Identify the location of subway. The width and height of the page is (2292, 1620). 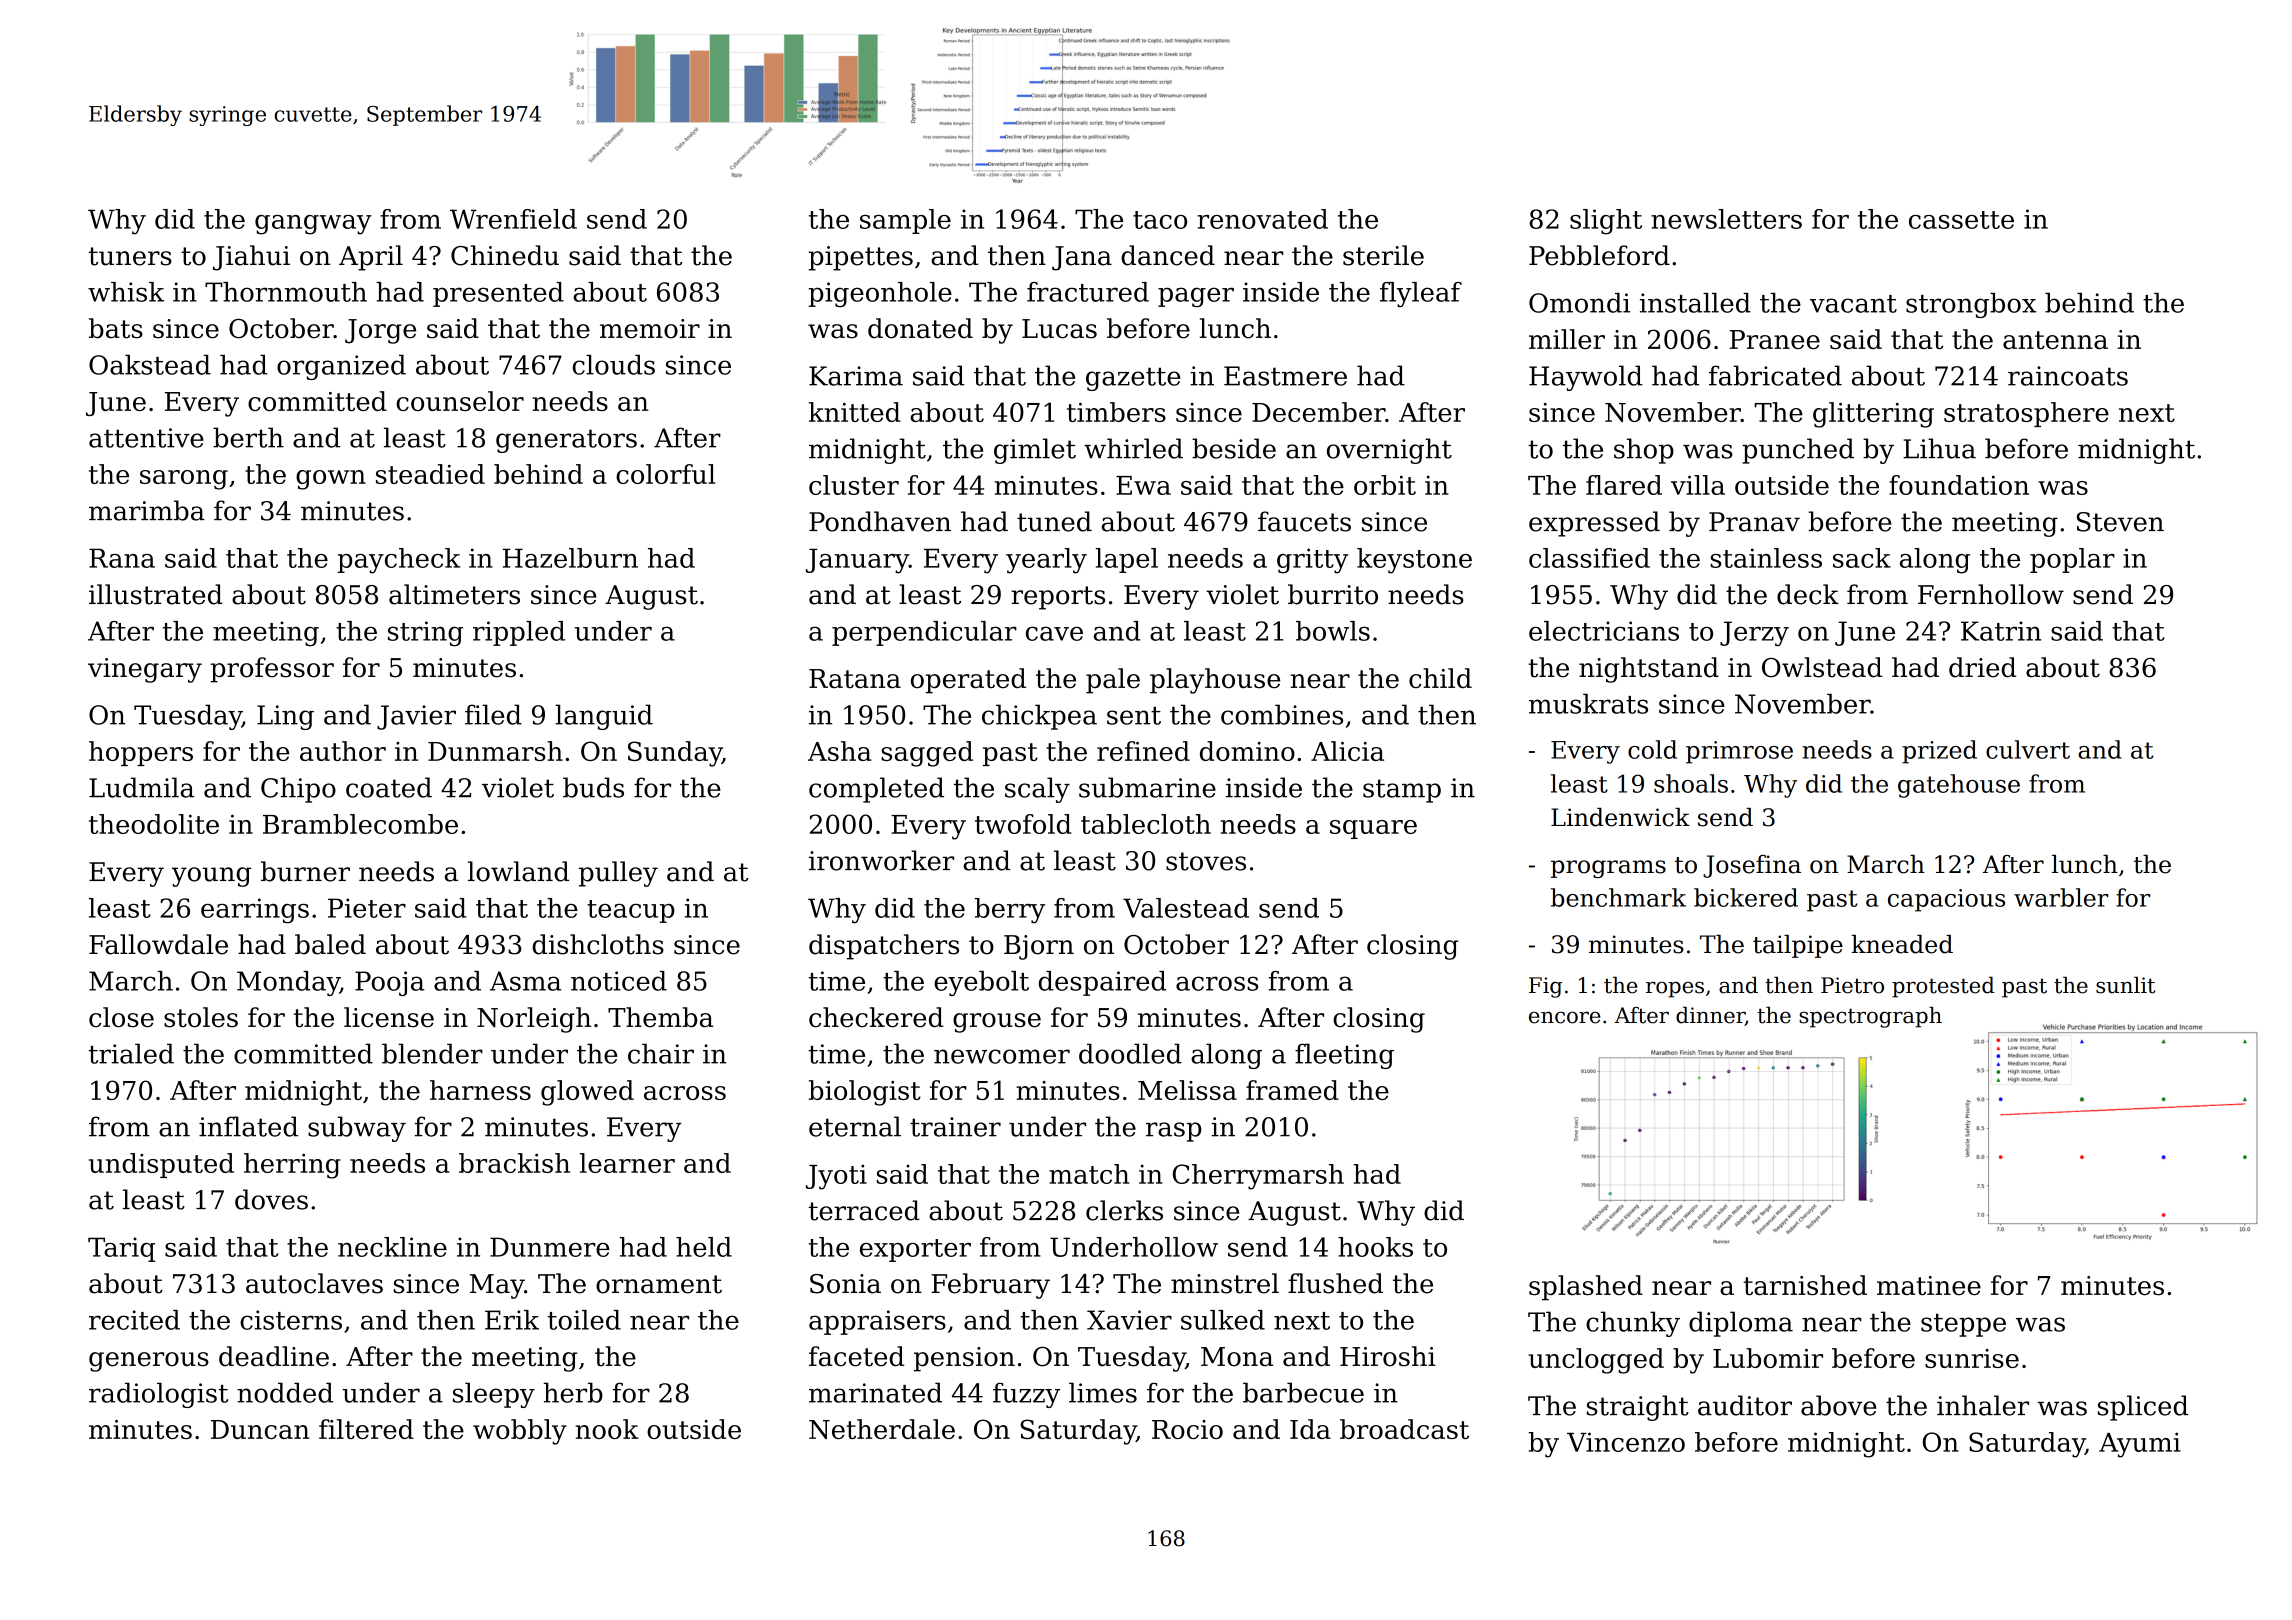
(357, 1129).
